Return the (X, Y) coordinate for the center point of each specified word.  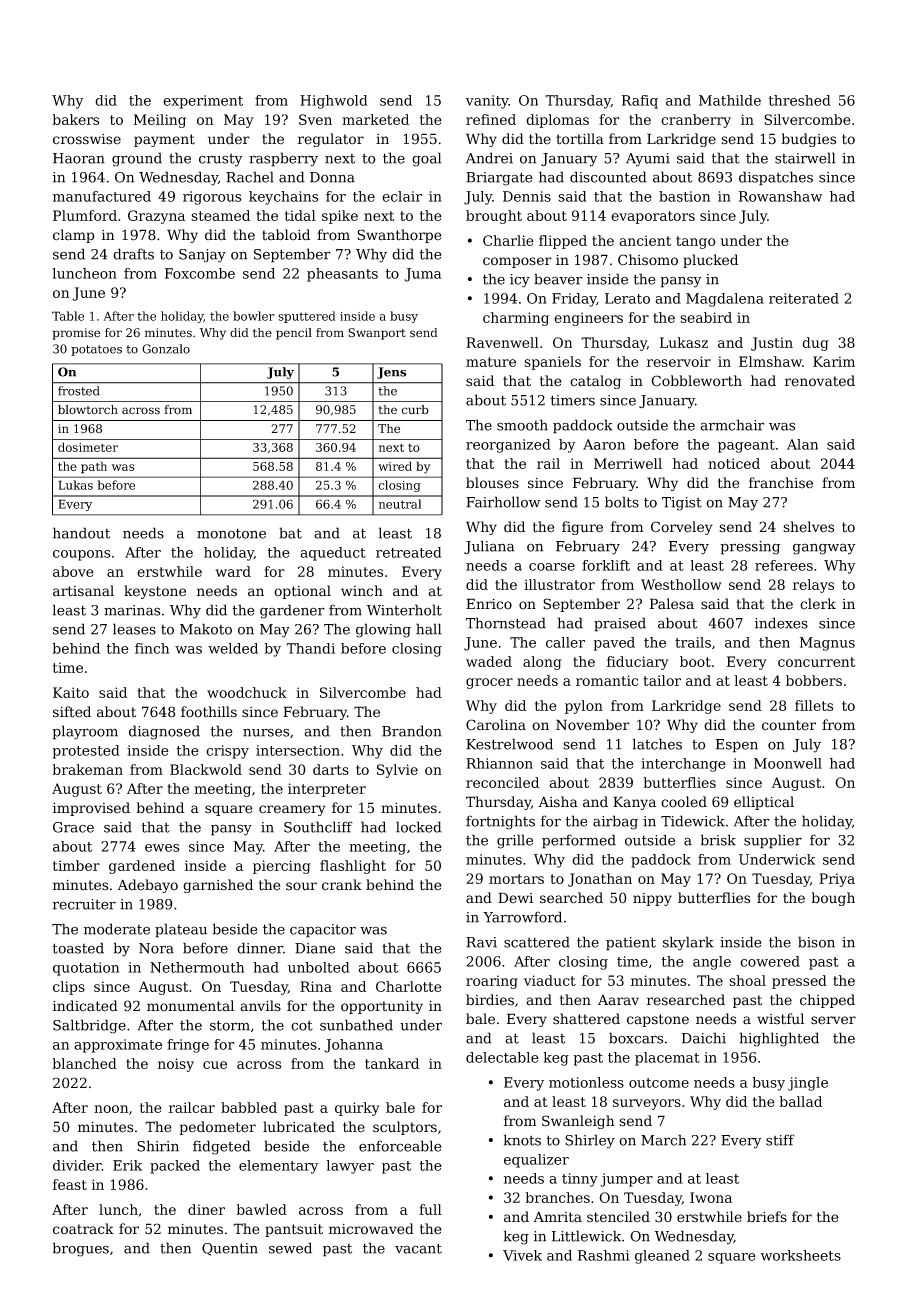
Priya (837, 880)
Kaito (71, 692)
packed (175, 1167)
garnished (218, 886)
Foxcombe (200, 273)
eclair (402, 196)
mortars (516, 879)
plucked (710, 261)
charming (516, 319)
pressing (750, 548)
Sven (315, 119)
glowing (383, 630)
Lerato (627, 298)
